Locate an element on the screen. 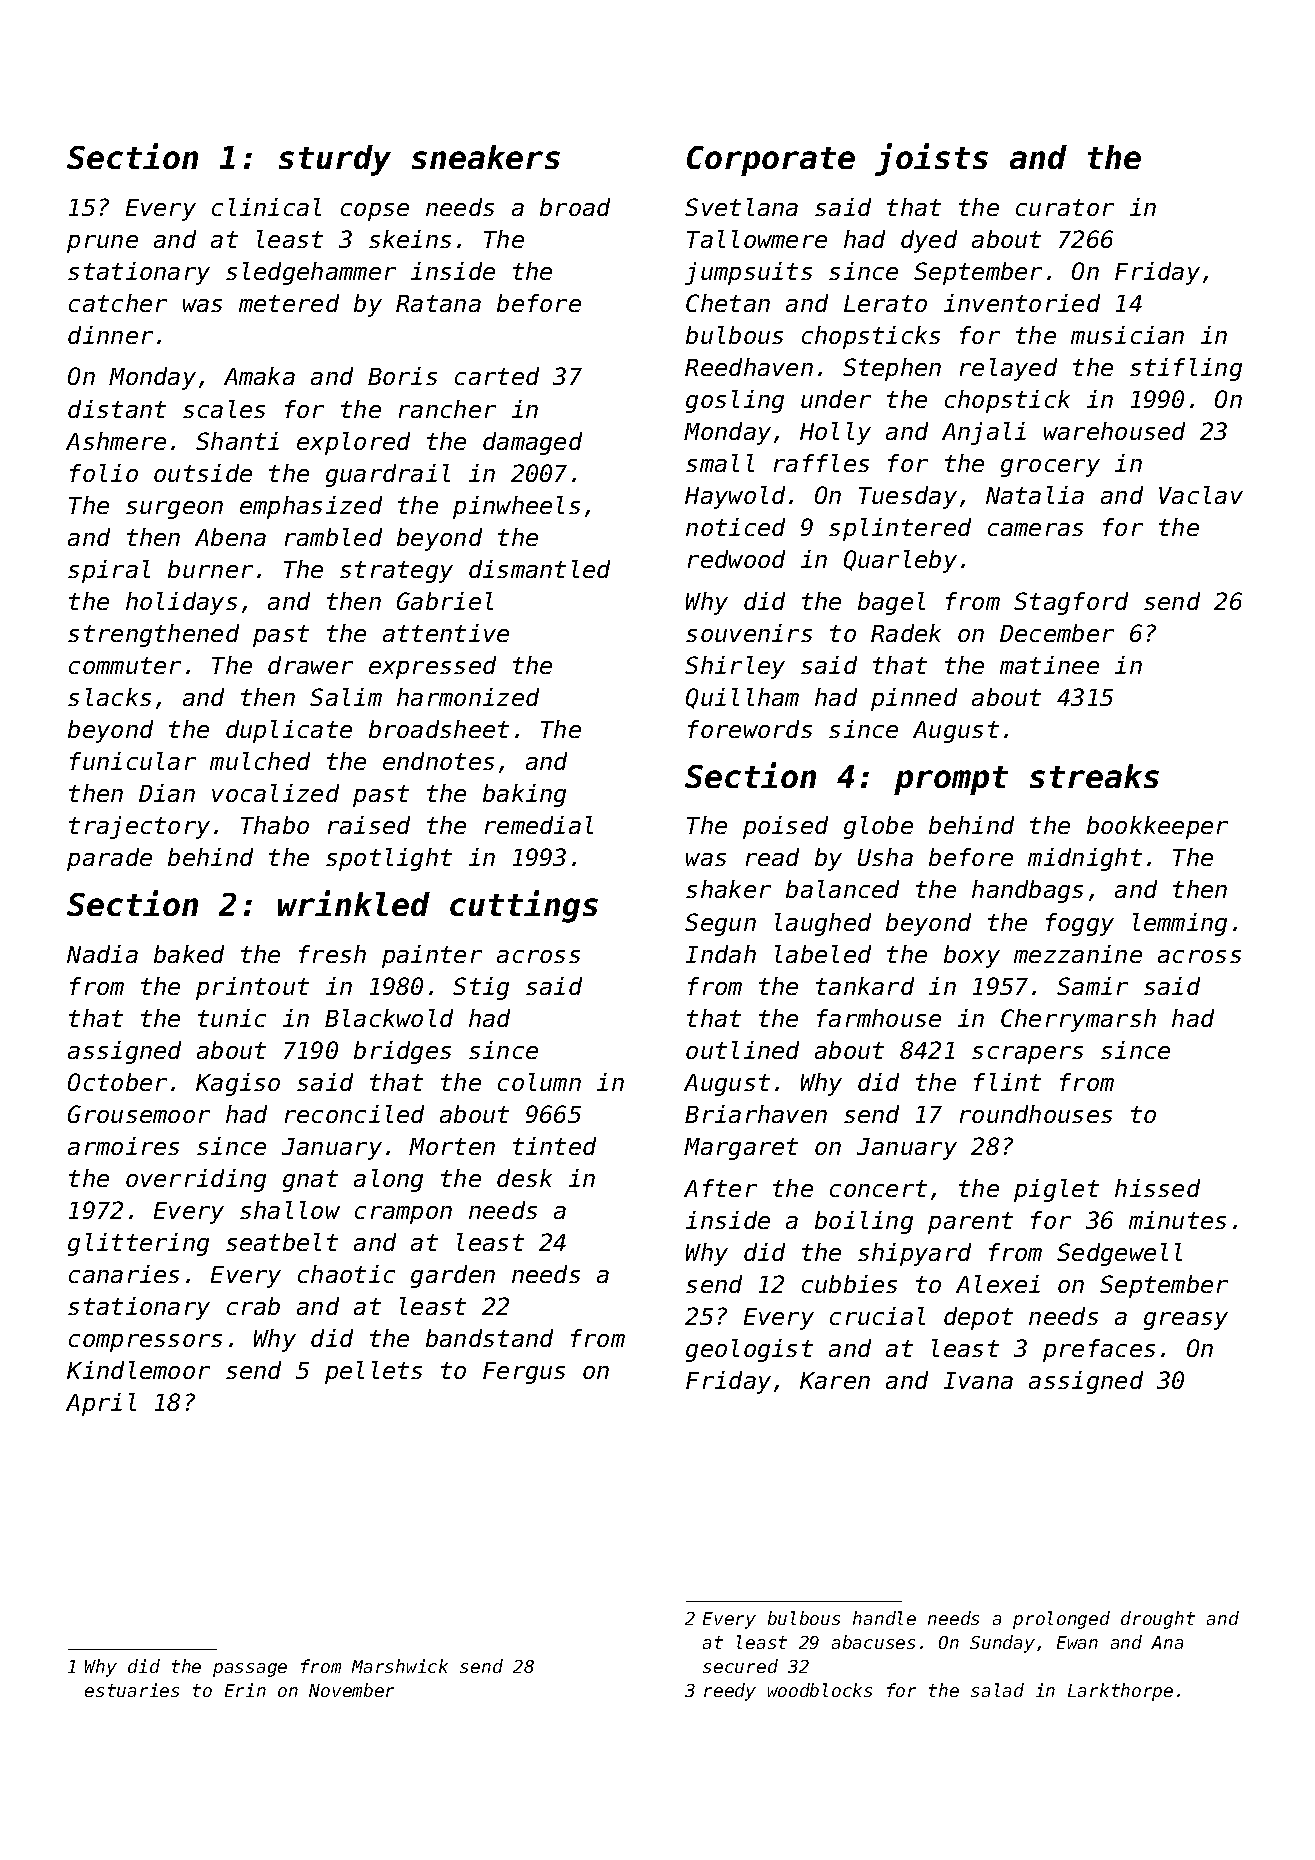 The image size is (1315, 1860). reedy is located at coordinates (730, 1692).
